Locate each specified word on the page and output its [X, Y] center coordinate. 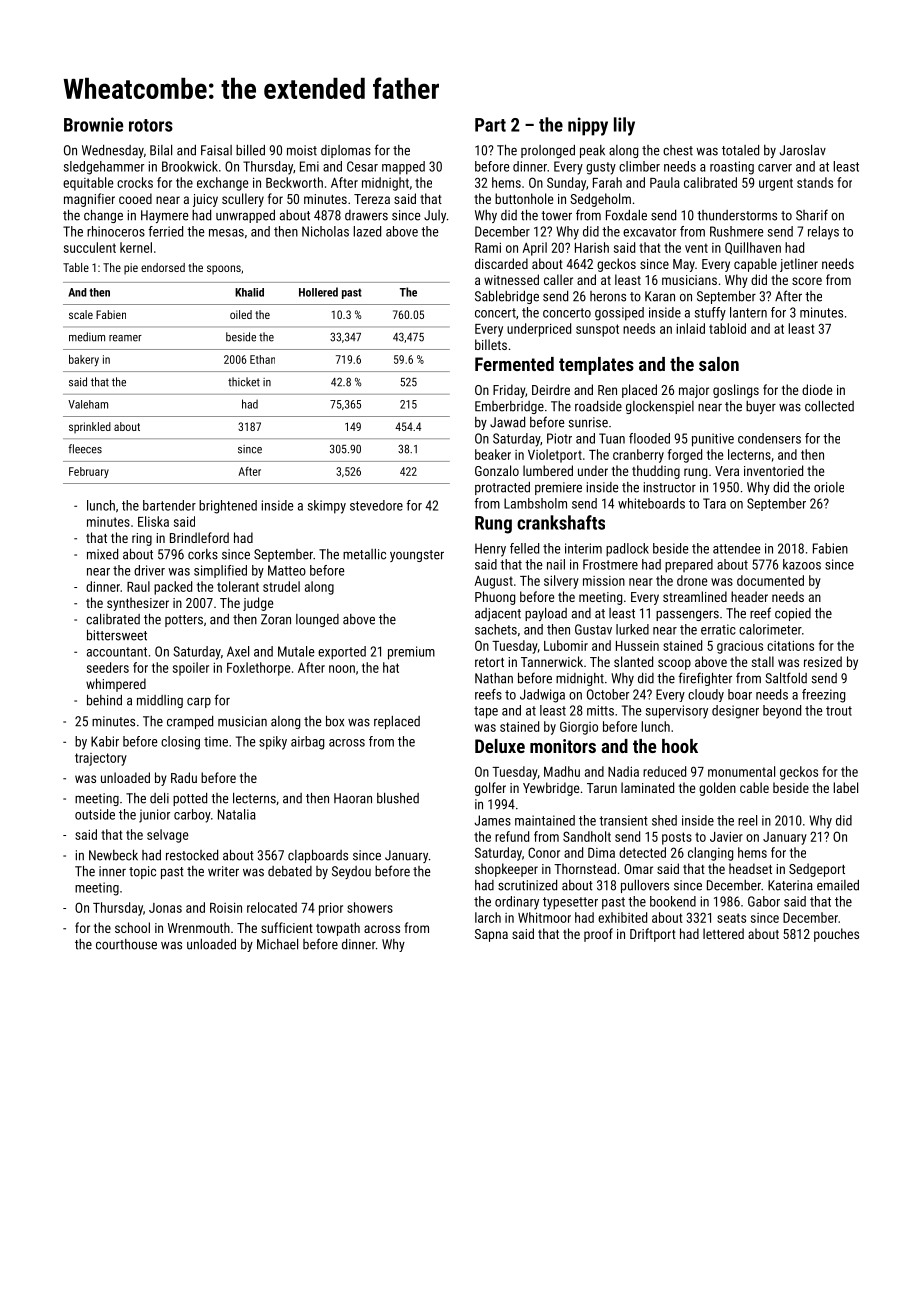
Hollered [318, 292]
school [132, 927]
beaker [493, 454]
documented [770, 580]
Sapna [491, 935]
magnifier [89, 200]
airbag [307, 743]
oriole [829, 487]
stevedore [376, 505]
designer [735, 712]
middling [160, 701]
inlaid [690, 328]
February [89, 472]
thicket [244, 382]
